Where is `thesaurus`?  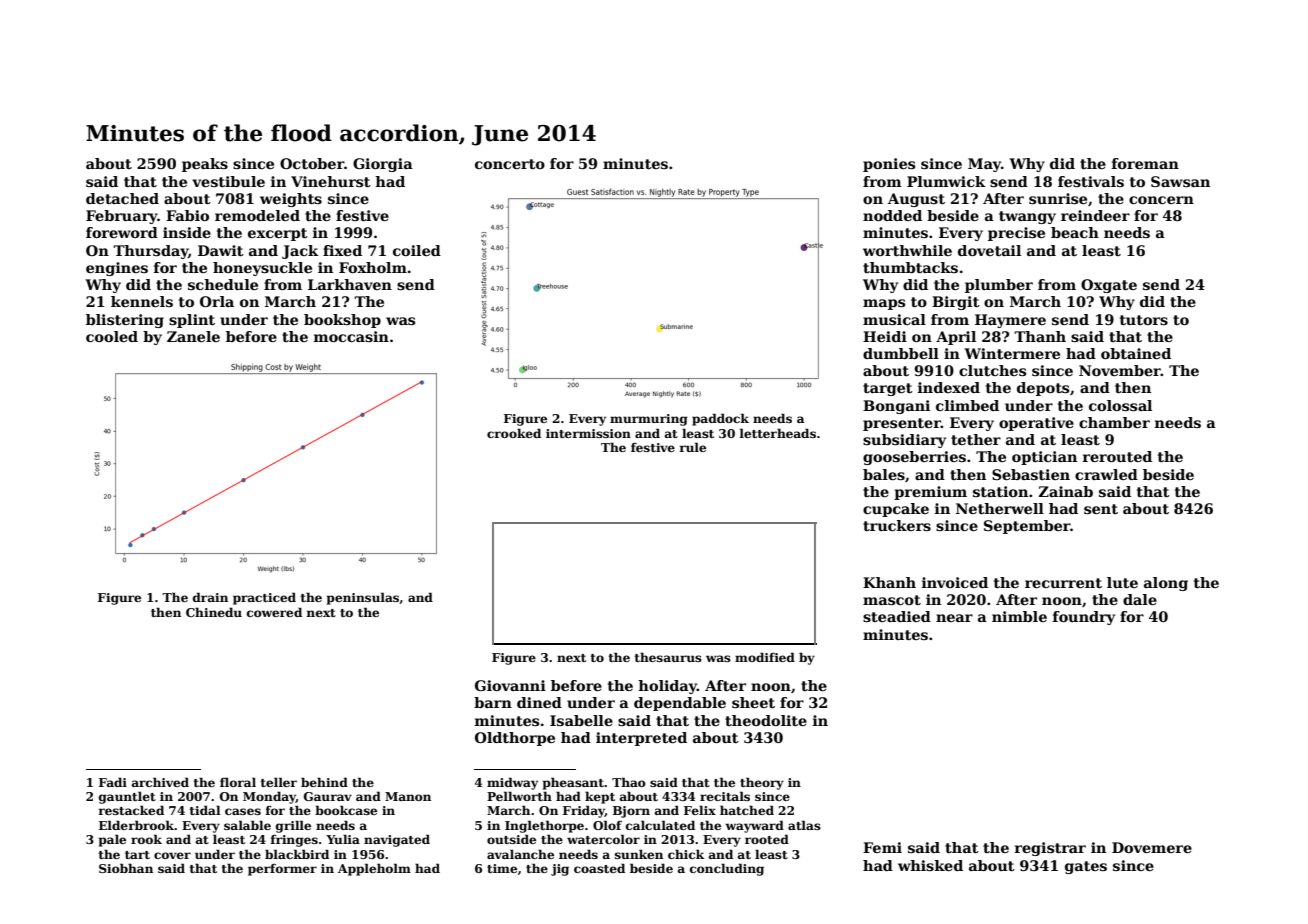 thesaurus is located at coordinates (668, 657).
